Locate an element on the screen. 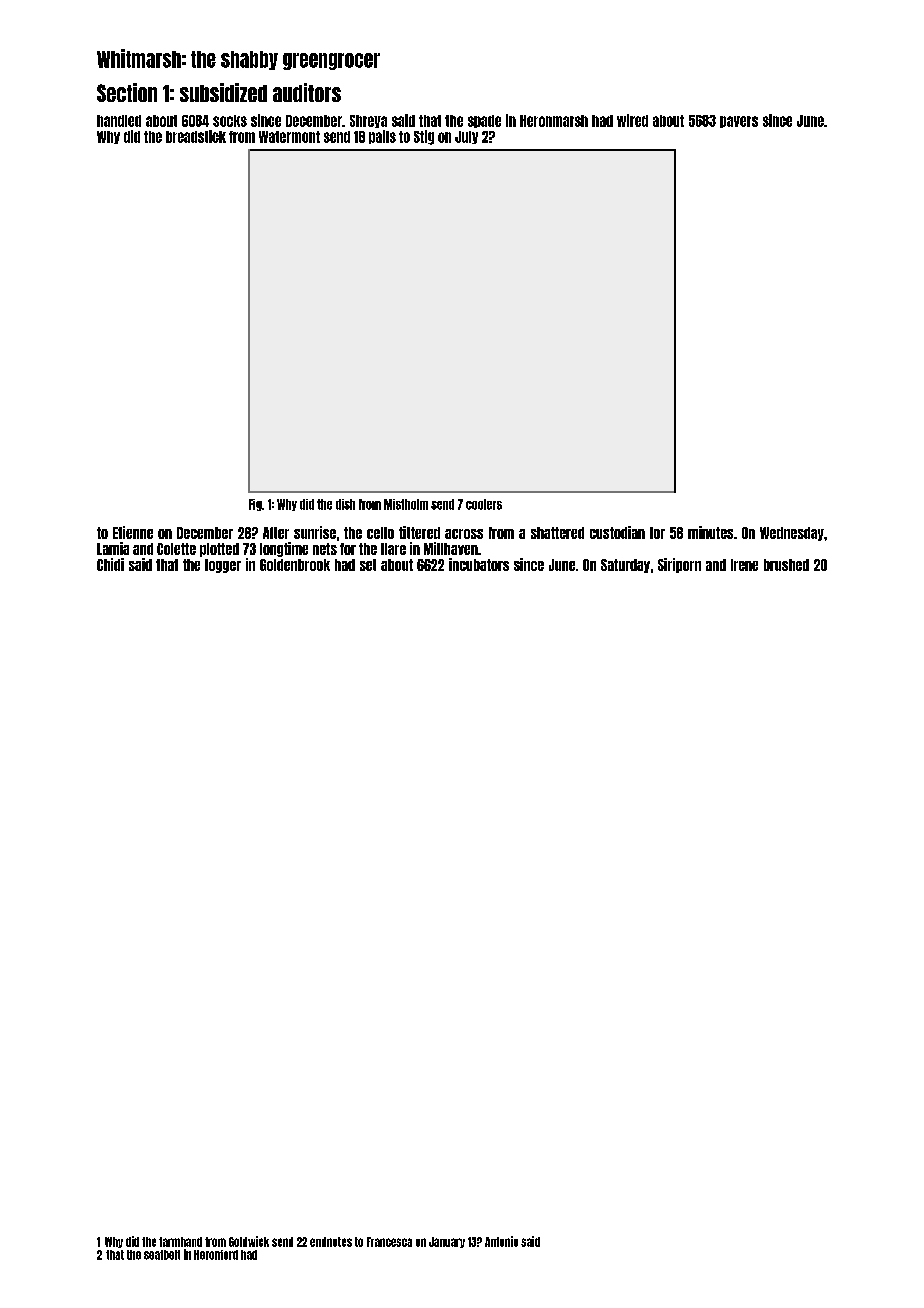 The width and height of the screenshot is (924, 1308). coolers is located at coordinates (484, 504).
